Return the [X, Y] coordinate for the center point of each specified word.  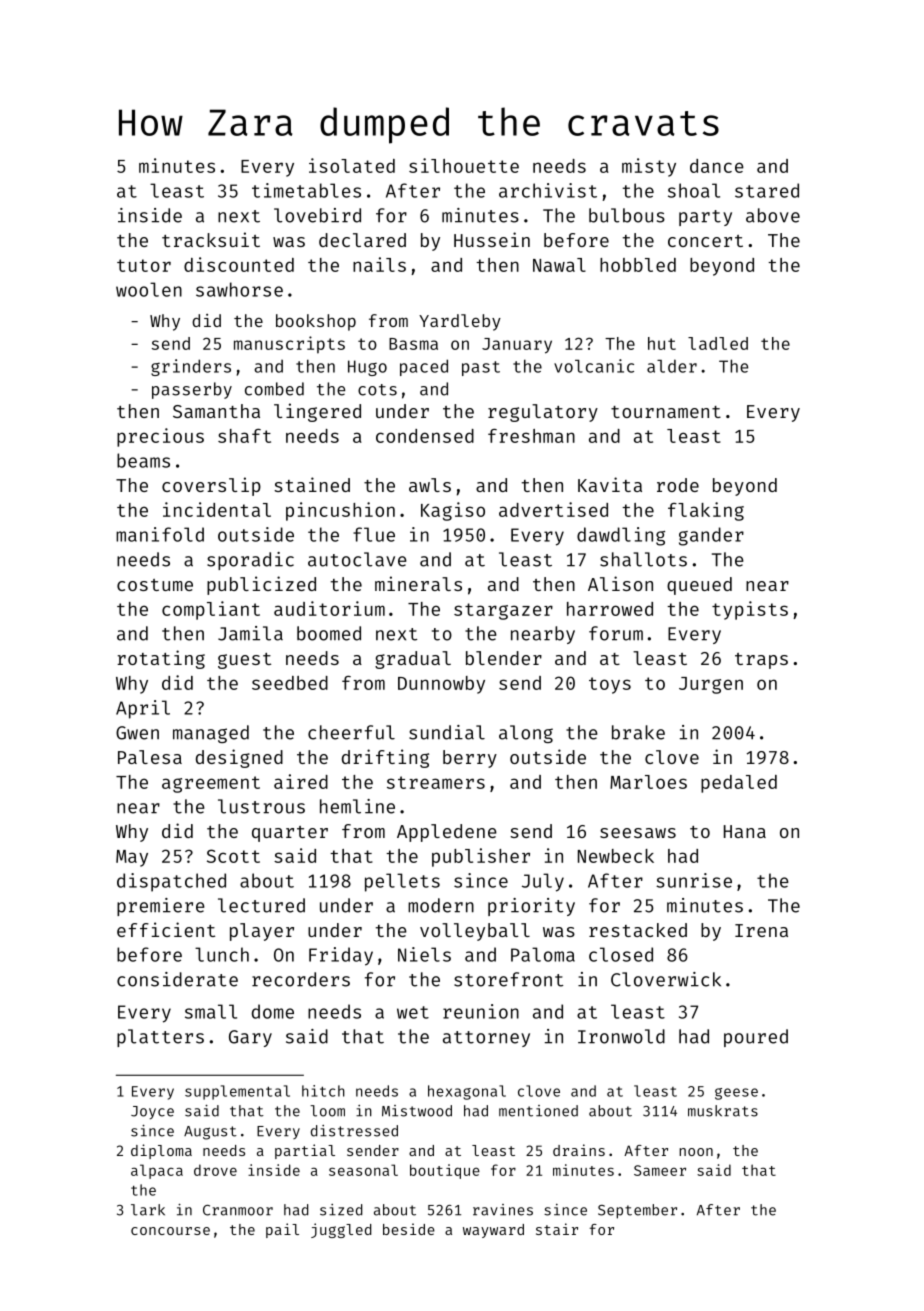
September [637, 1211]
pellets [402, 882]
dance [717, 166]
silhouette [464, 165]
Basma [413, 344]
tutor [144, 265]
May [132, 858]
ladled [718, 343]
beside [409, 1229]
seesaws [638, 833]
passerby [192, 390]
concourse [170, 1231]
